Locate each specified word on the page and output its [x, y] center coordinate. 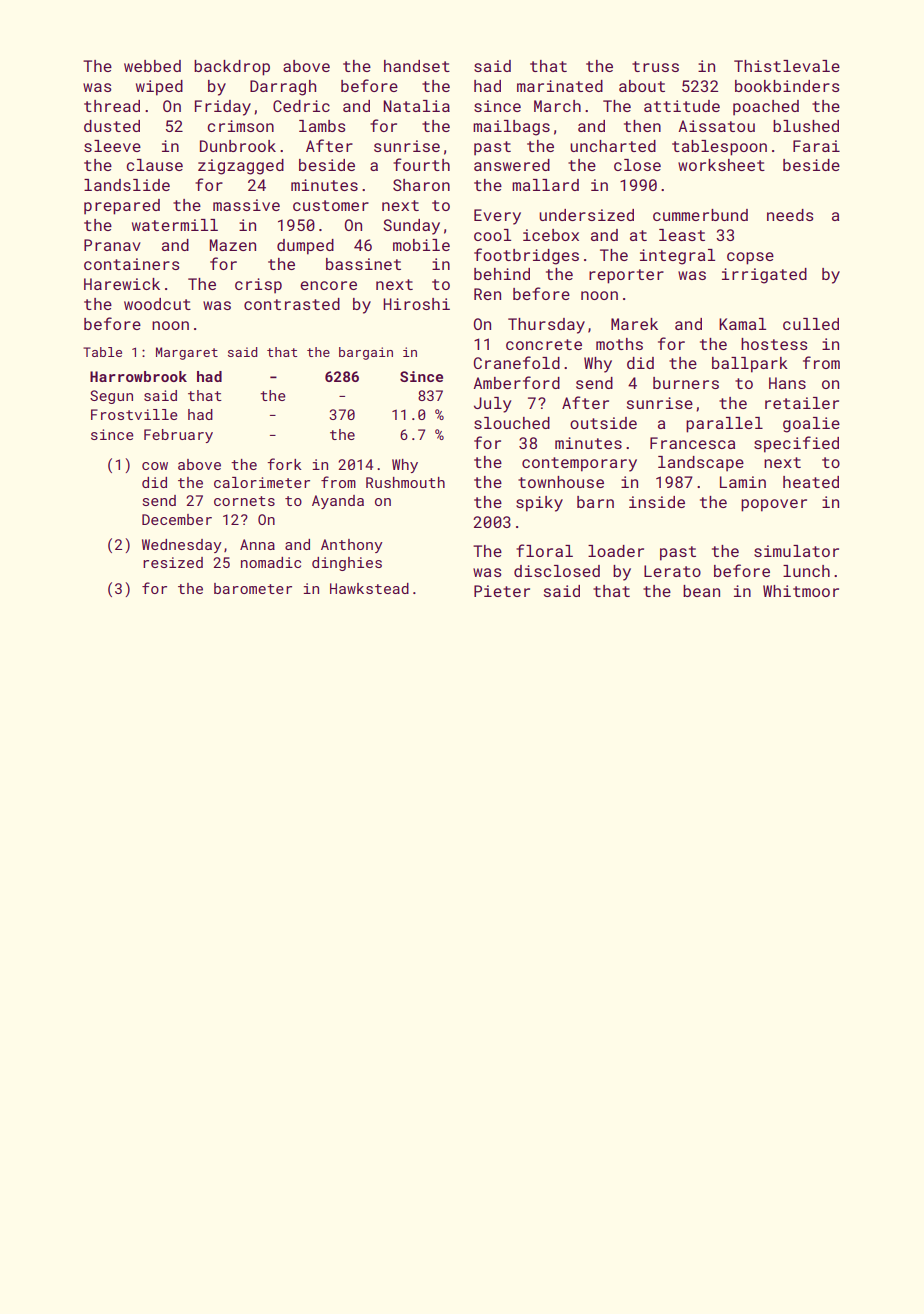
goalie [811, 425]
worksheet [721, 165]
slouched [512, 423]
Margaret [187, 353]
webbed [152, 66]
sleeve [112, 146]
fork [284, 464]
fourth [421, 164]
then [642, 126]
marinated [560, 86]
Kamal [742, 324]
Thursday [546, 326]
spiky [539, 504]
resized [173, 562]
